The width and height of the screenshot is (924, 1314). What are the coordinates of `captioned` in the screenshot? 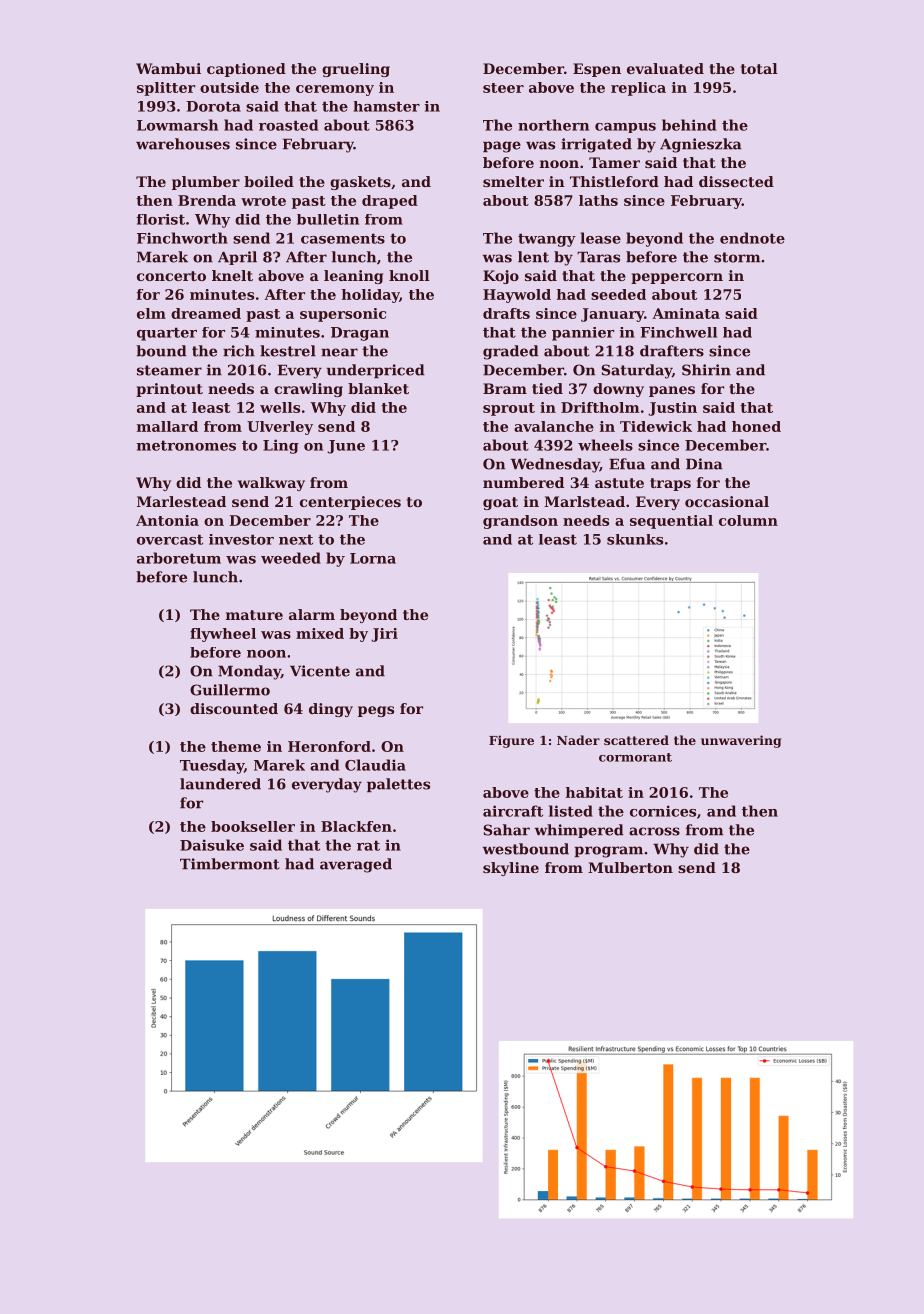 It's located at (246, 70).
